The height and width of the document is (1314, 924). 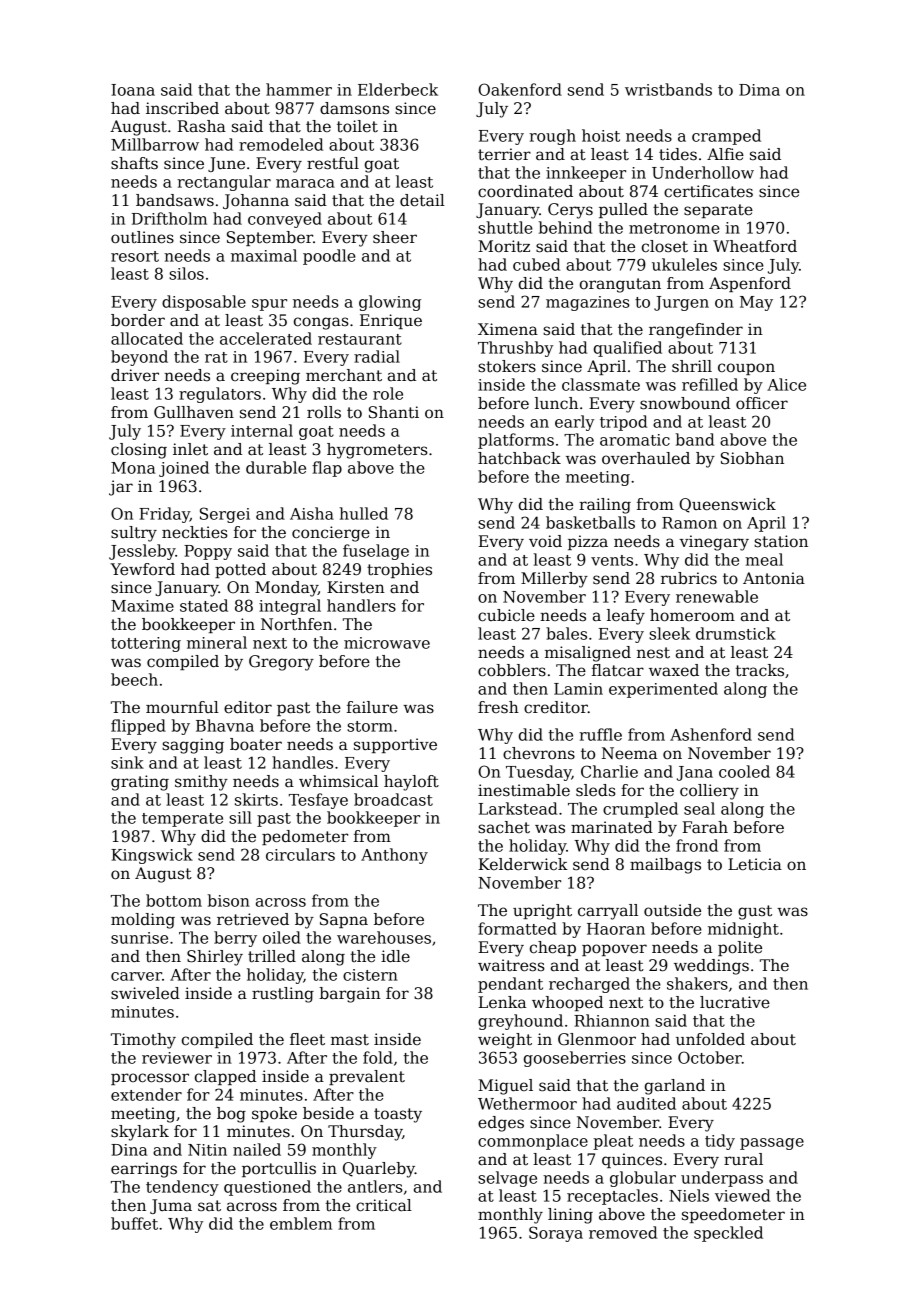 What do you see at coordinates (736, 633) in the document?
I see `drumstick` at bounding box center [736, 633].
